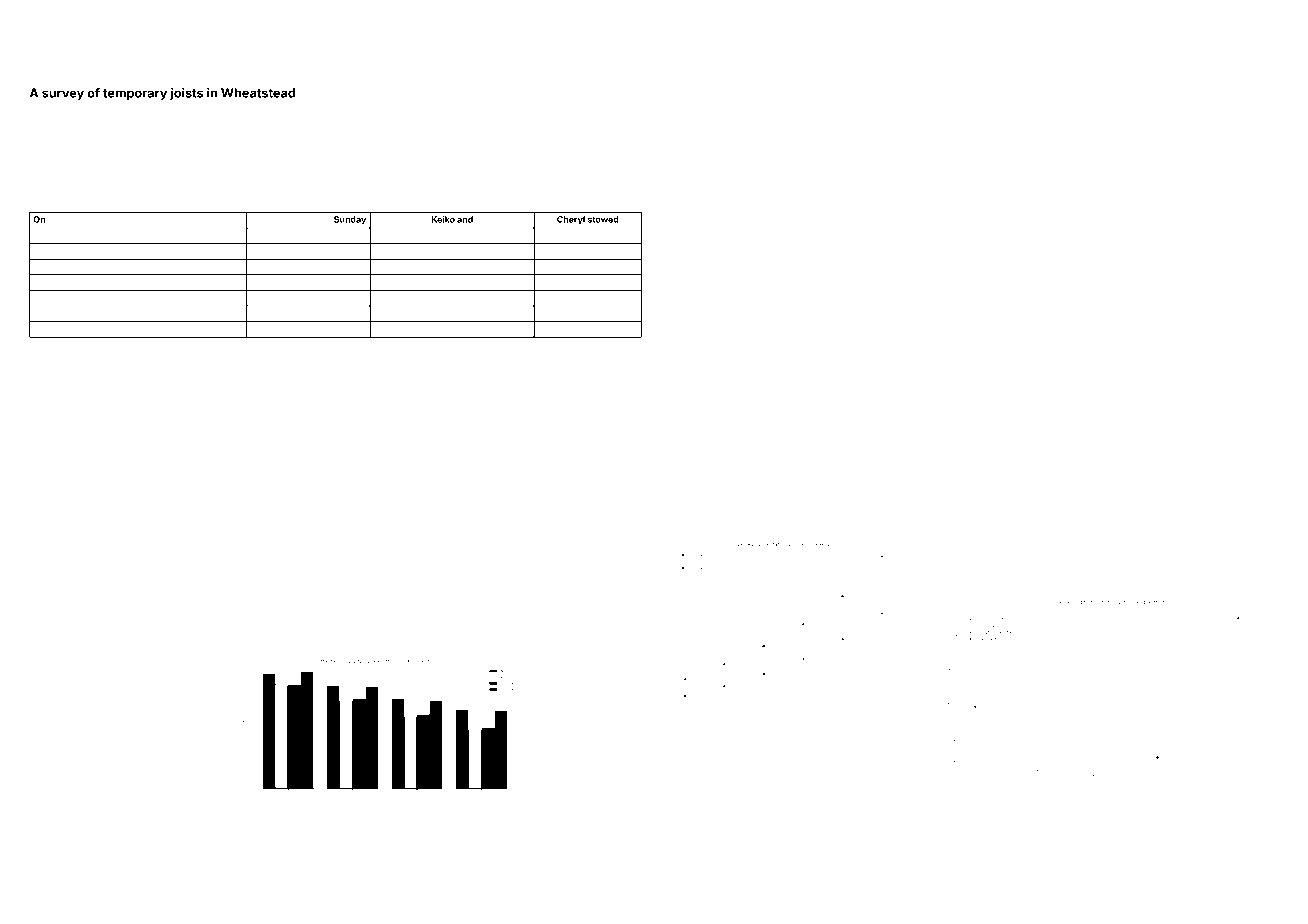  What do you see at coordinates (341, 355) in the screenshot?
I see `Mamadou` at bounding box center [341, 355].
